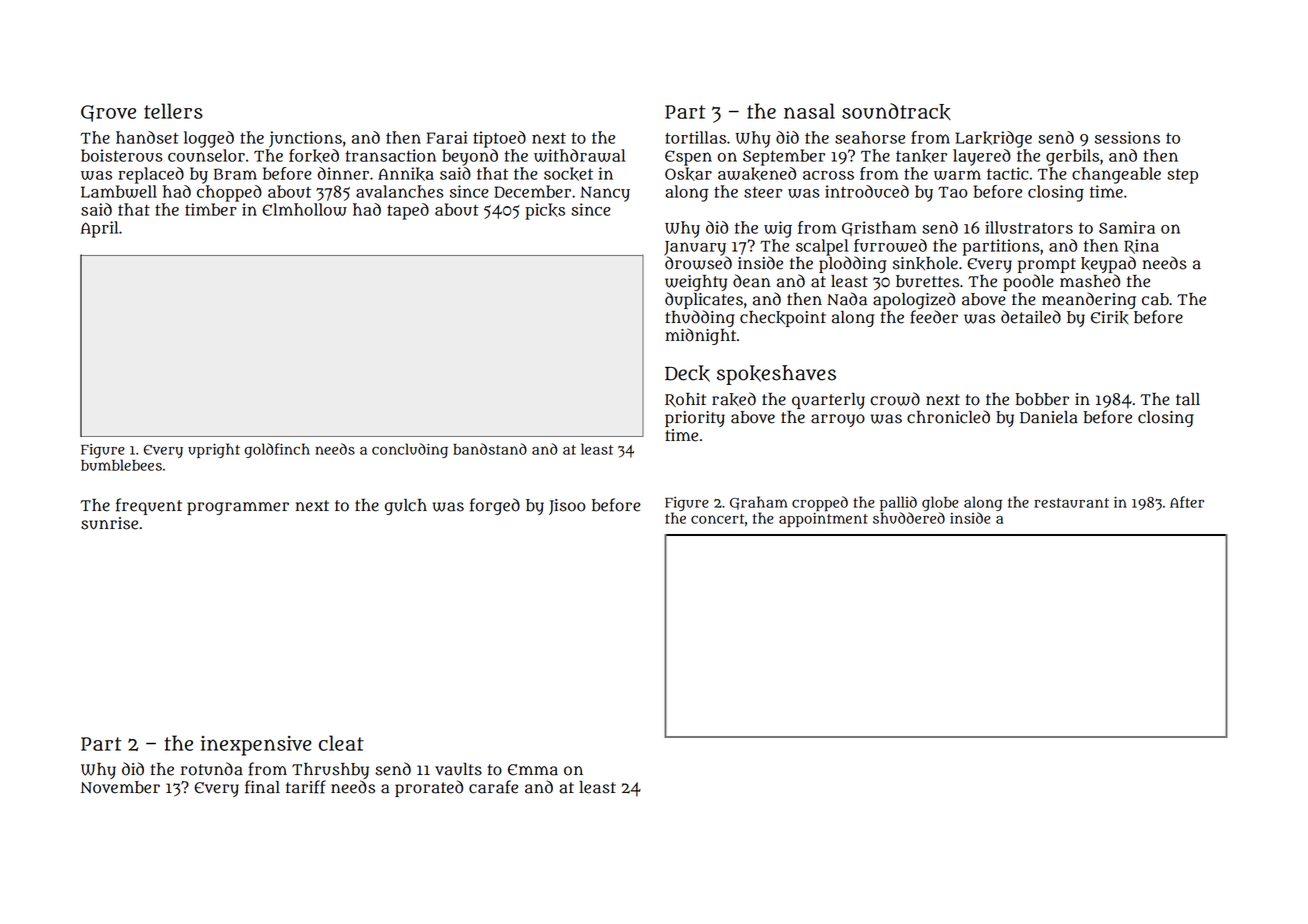  Describe the element at coordinates (809, 111) in the screenshot. I see `nasal` at that location.
